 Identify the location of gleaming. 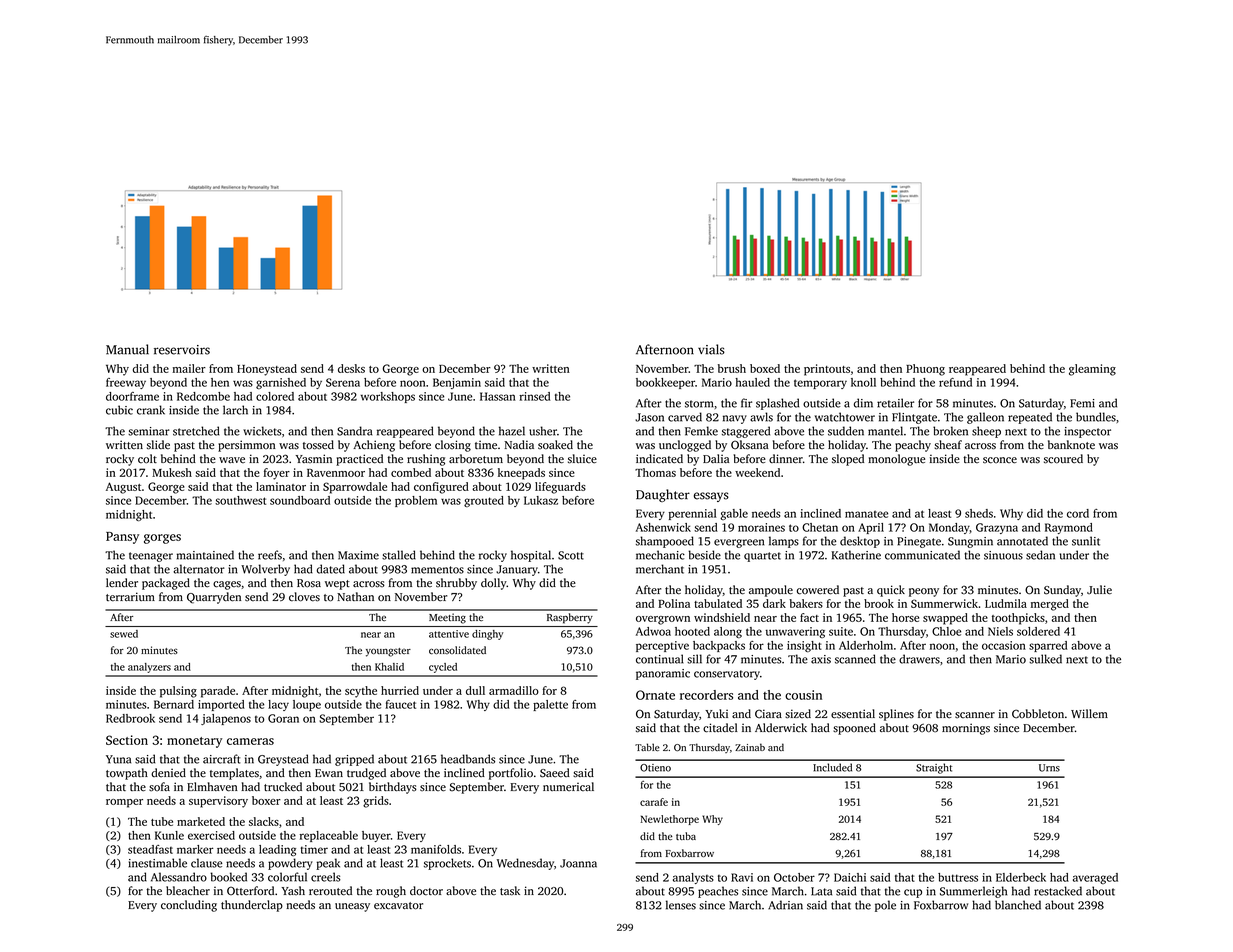
(1092, 370).
